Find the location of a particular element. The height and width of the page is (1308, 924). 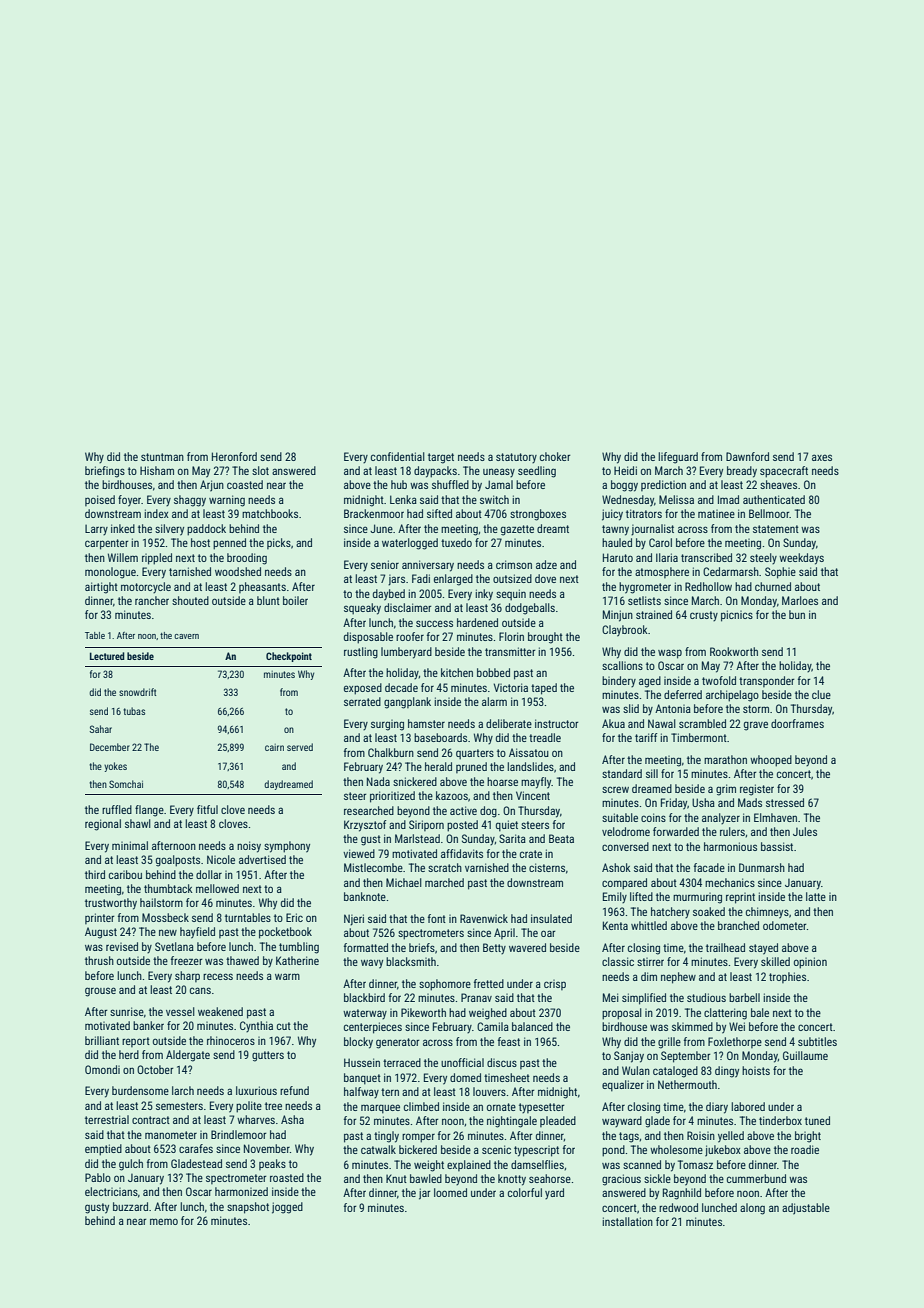

doorframes is located at coordinates (797, 723).
